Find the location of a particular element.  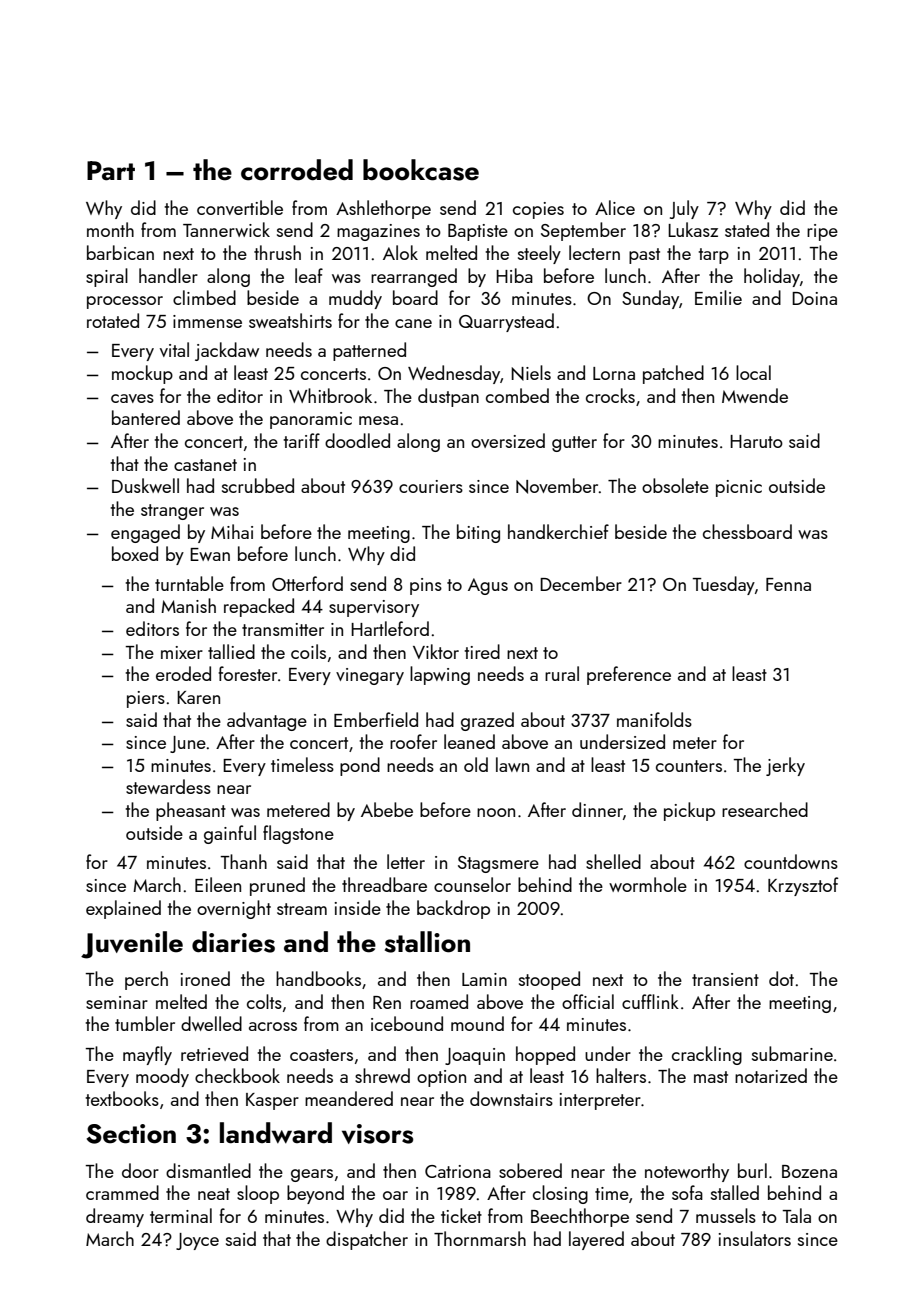

Tuesday is located at coordinates (724, 585).
